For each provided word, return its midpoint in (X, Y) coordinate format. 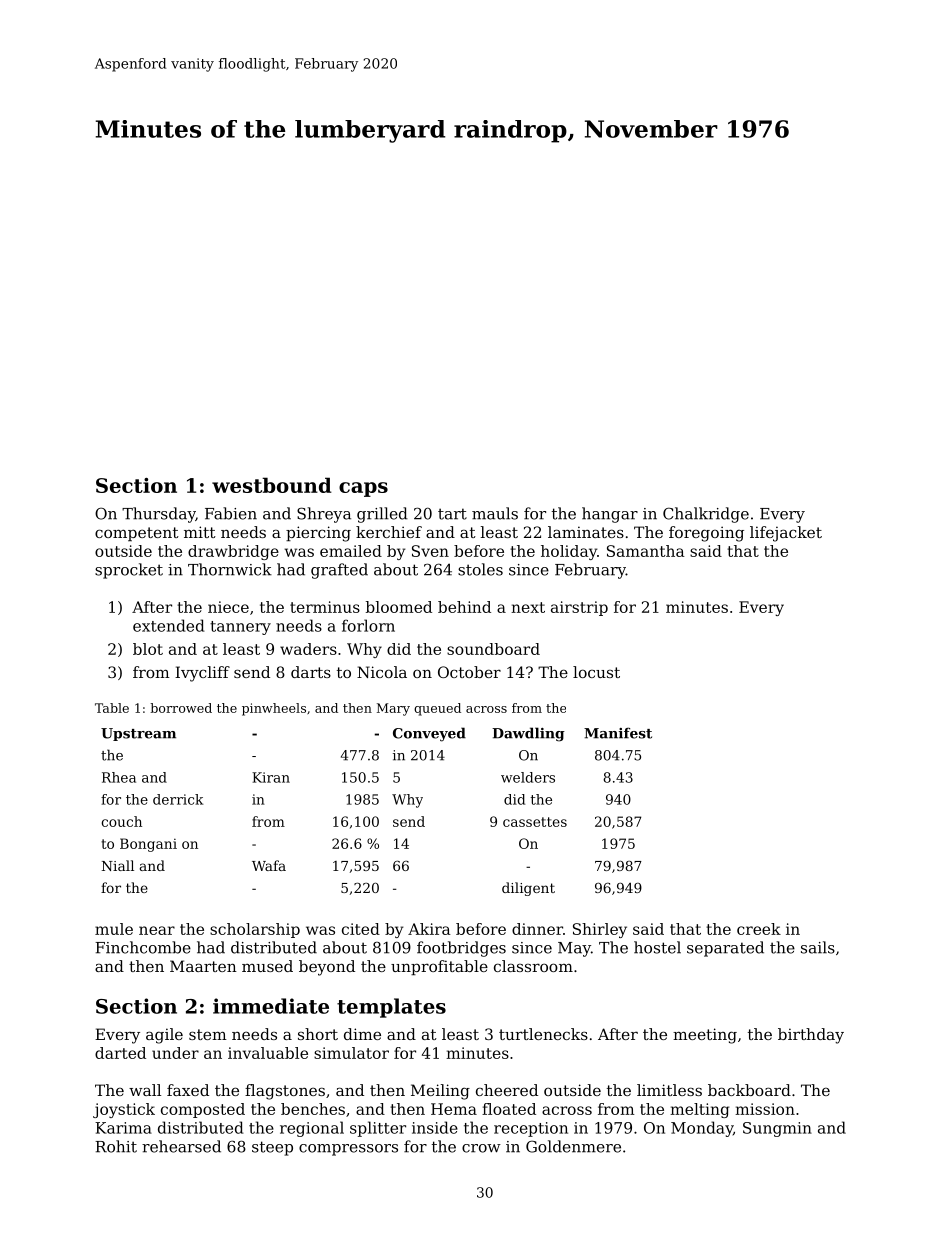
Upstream (138, 734)
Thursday (159, 515)
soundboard (493, 649)
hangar (610, 515)
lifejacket (786, 534)
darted (120, 1053)
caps (363, 489)
